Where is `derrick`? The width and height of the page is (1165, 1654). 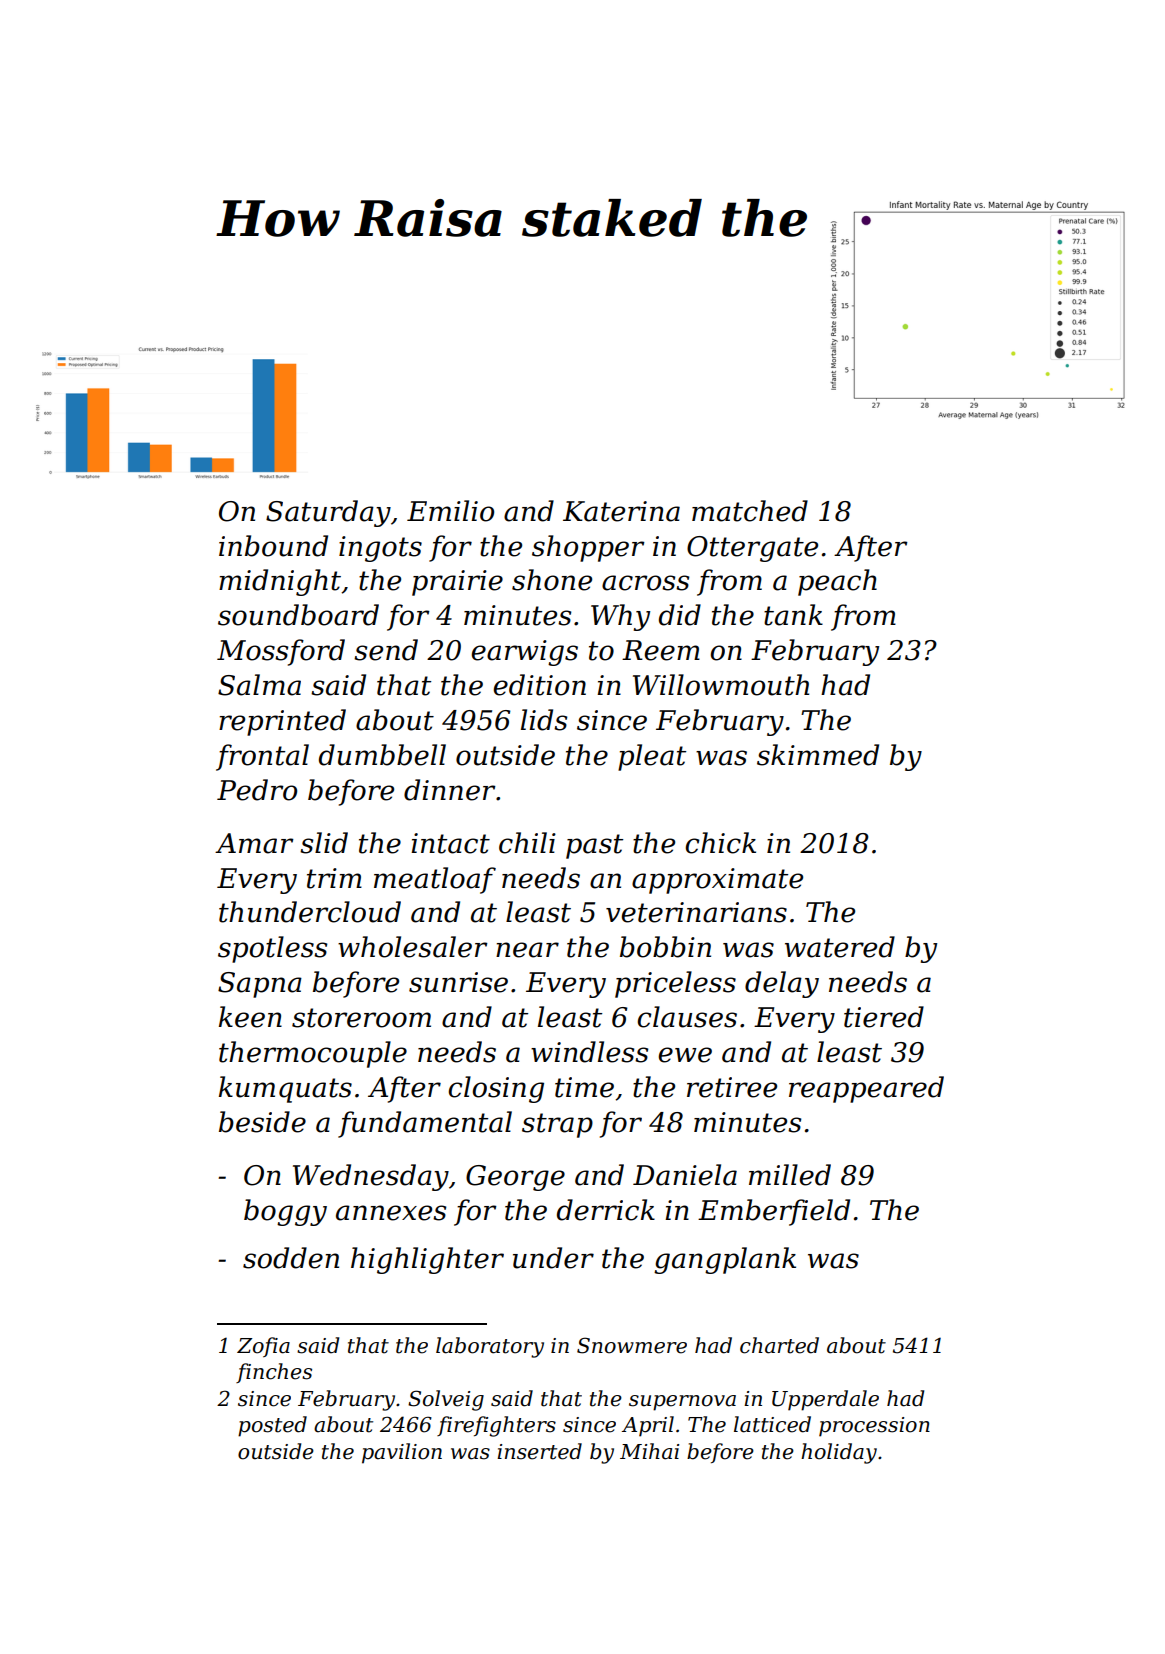
derrick is located at coordinates (606, 1210).
